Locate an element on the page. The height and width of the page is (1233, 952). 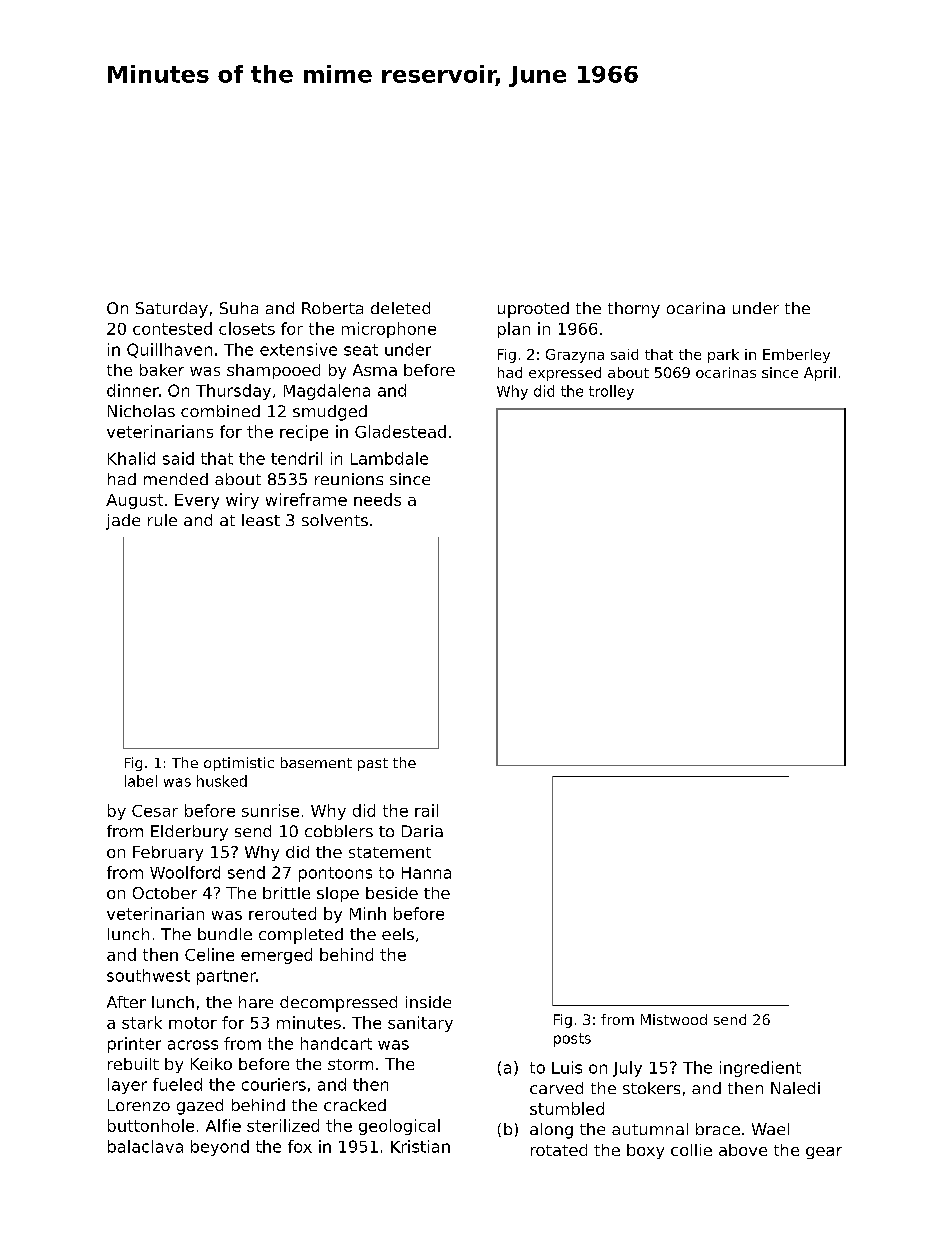
solvents is located at coordinates (335, 520).
